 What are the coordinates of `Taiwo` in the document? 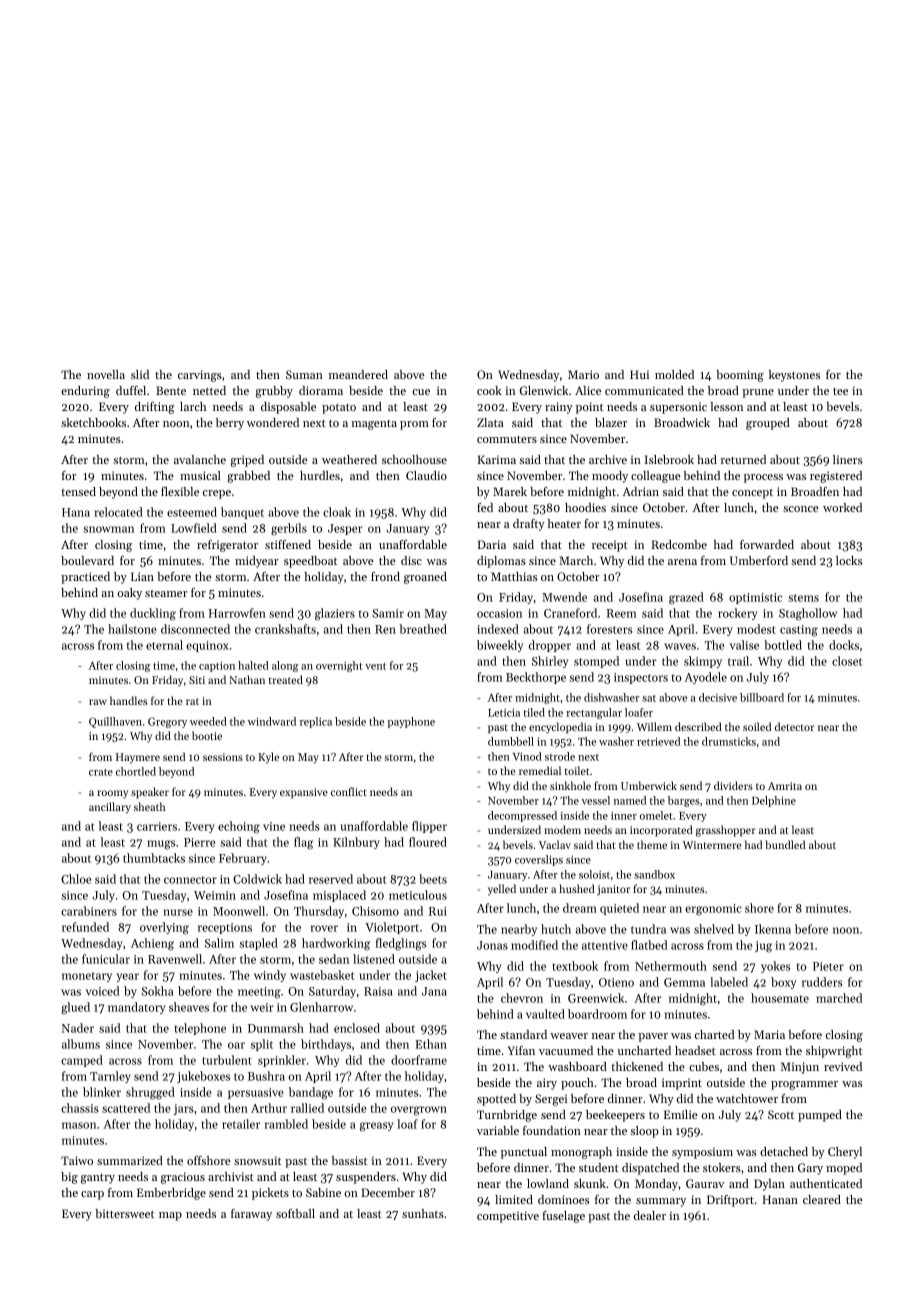 It's located at (77, 1160).
